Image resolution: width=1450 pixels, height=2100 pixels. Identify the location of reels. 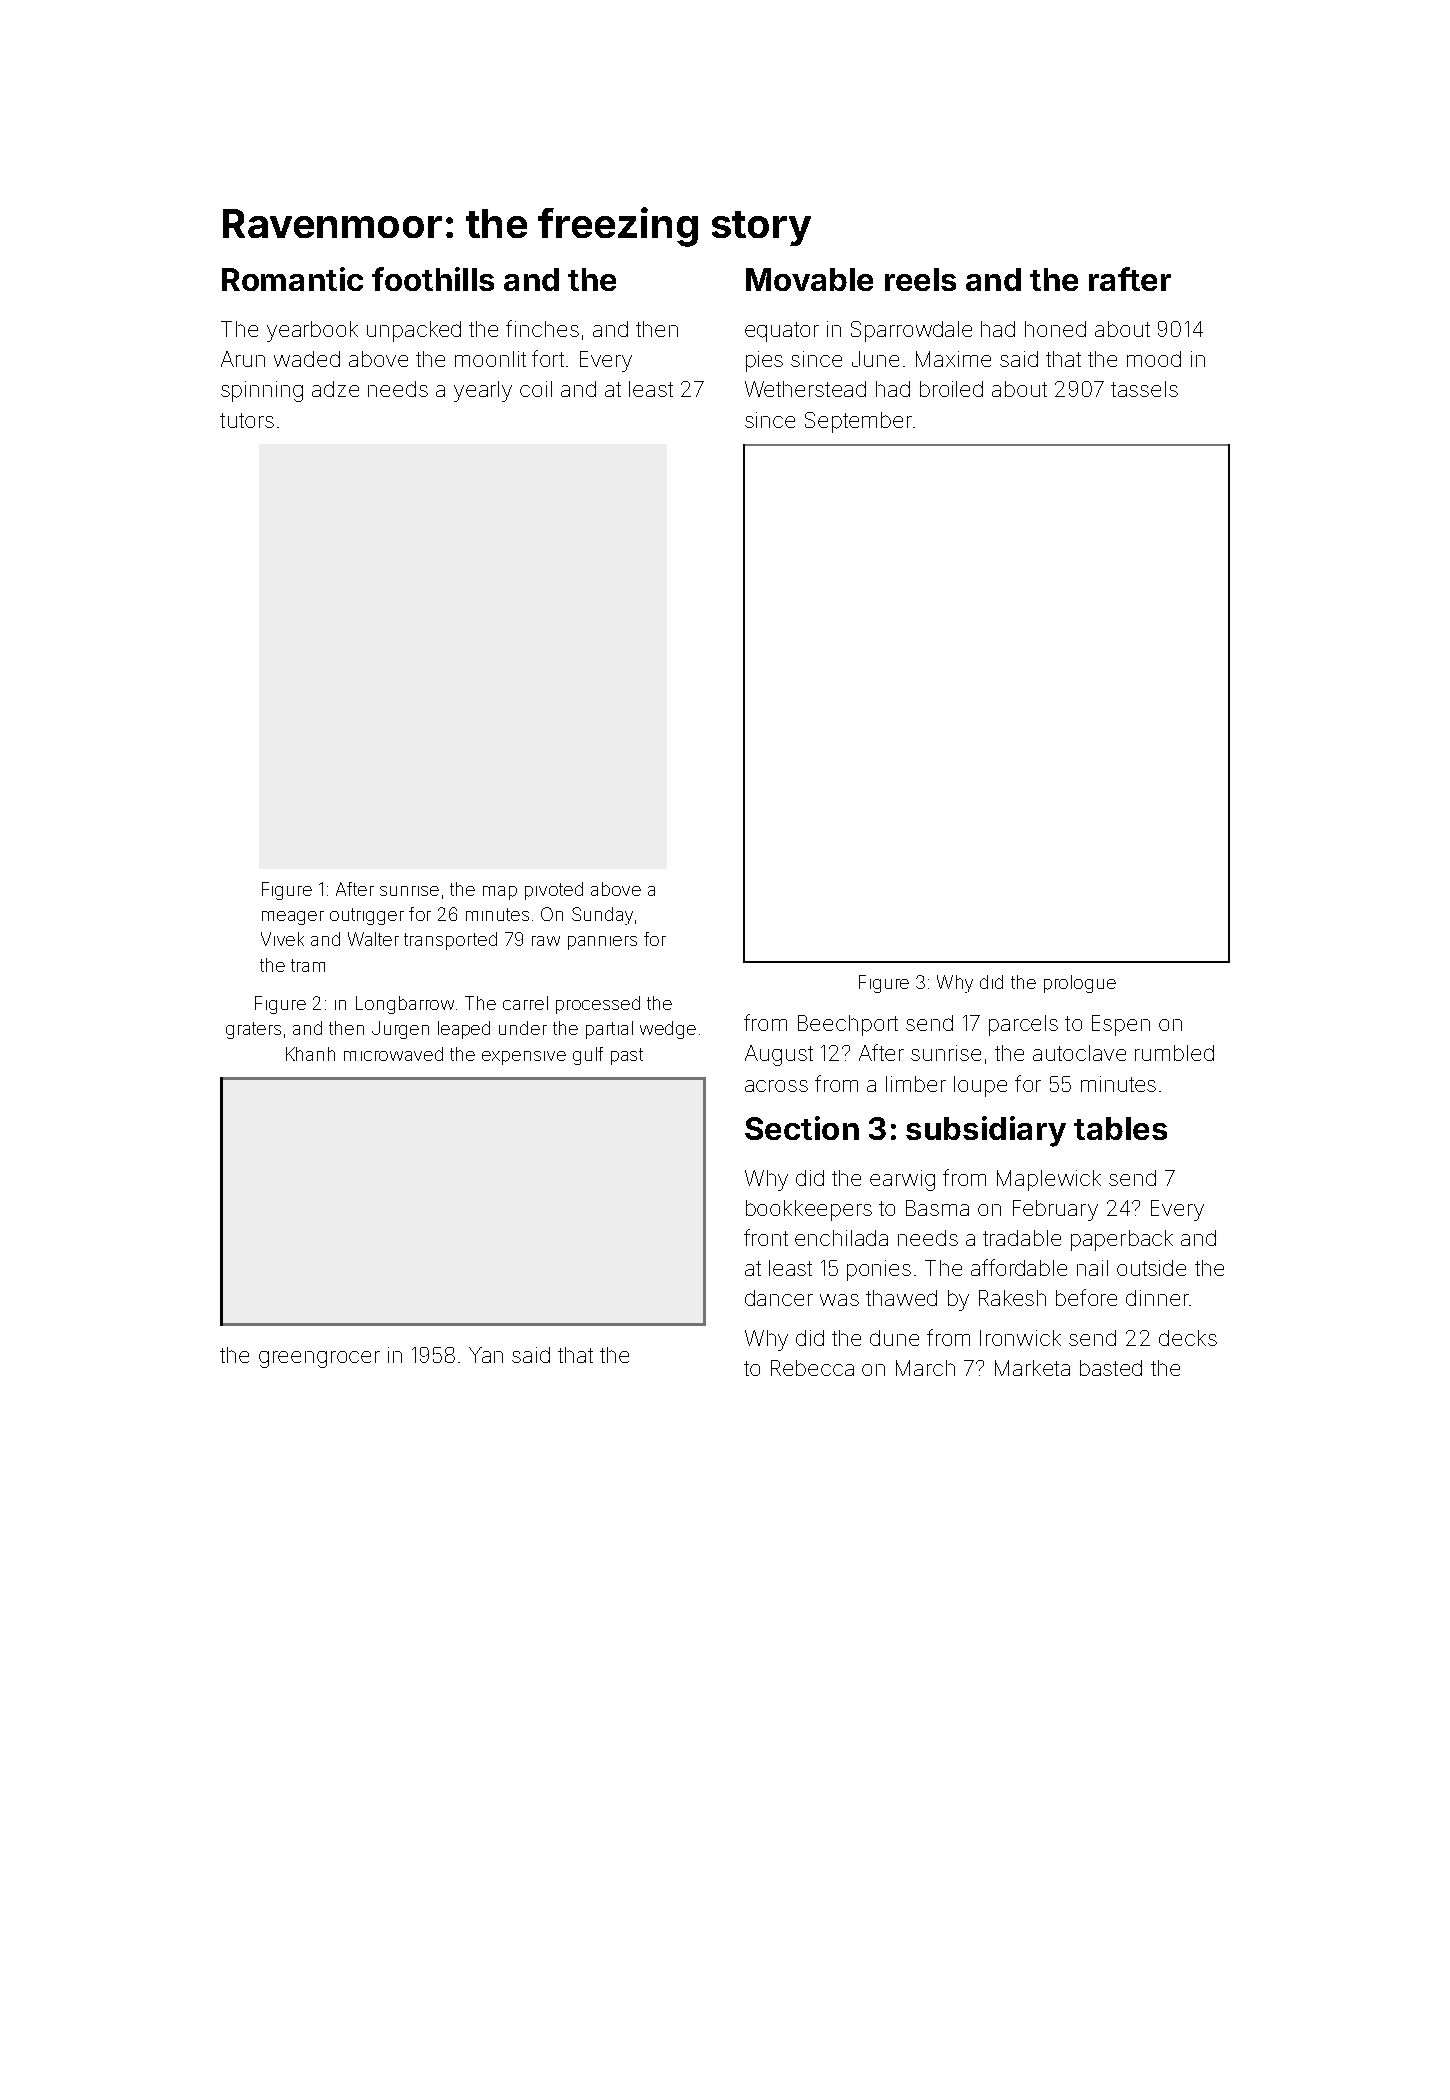
(920, 279).
